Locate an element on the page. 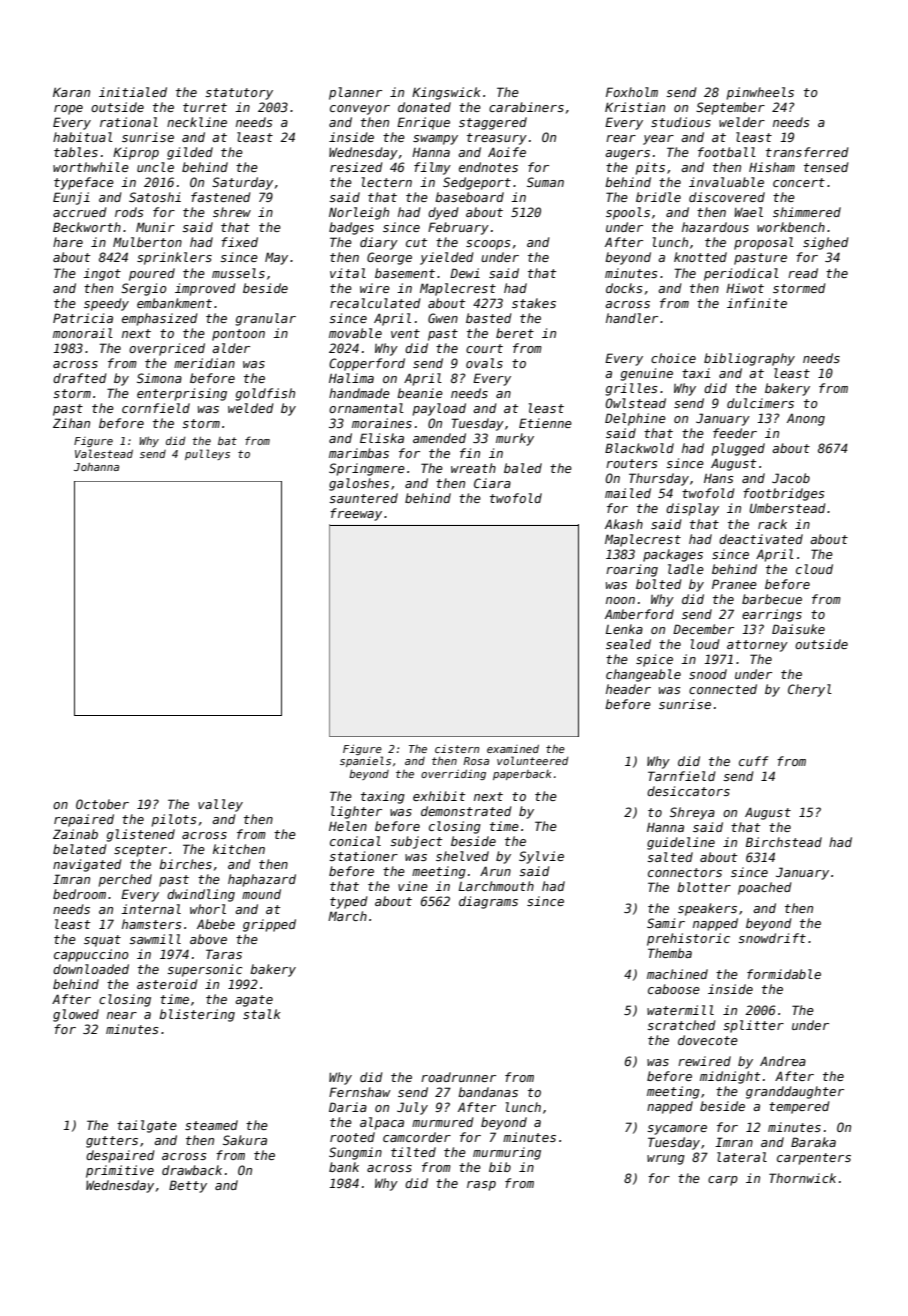 The width and height of the page is (908, 1316). roadrunner is located at coordinates (458, 1077).
